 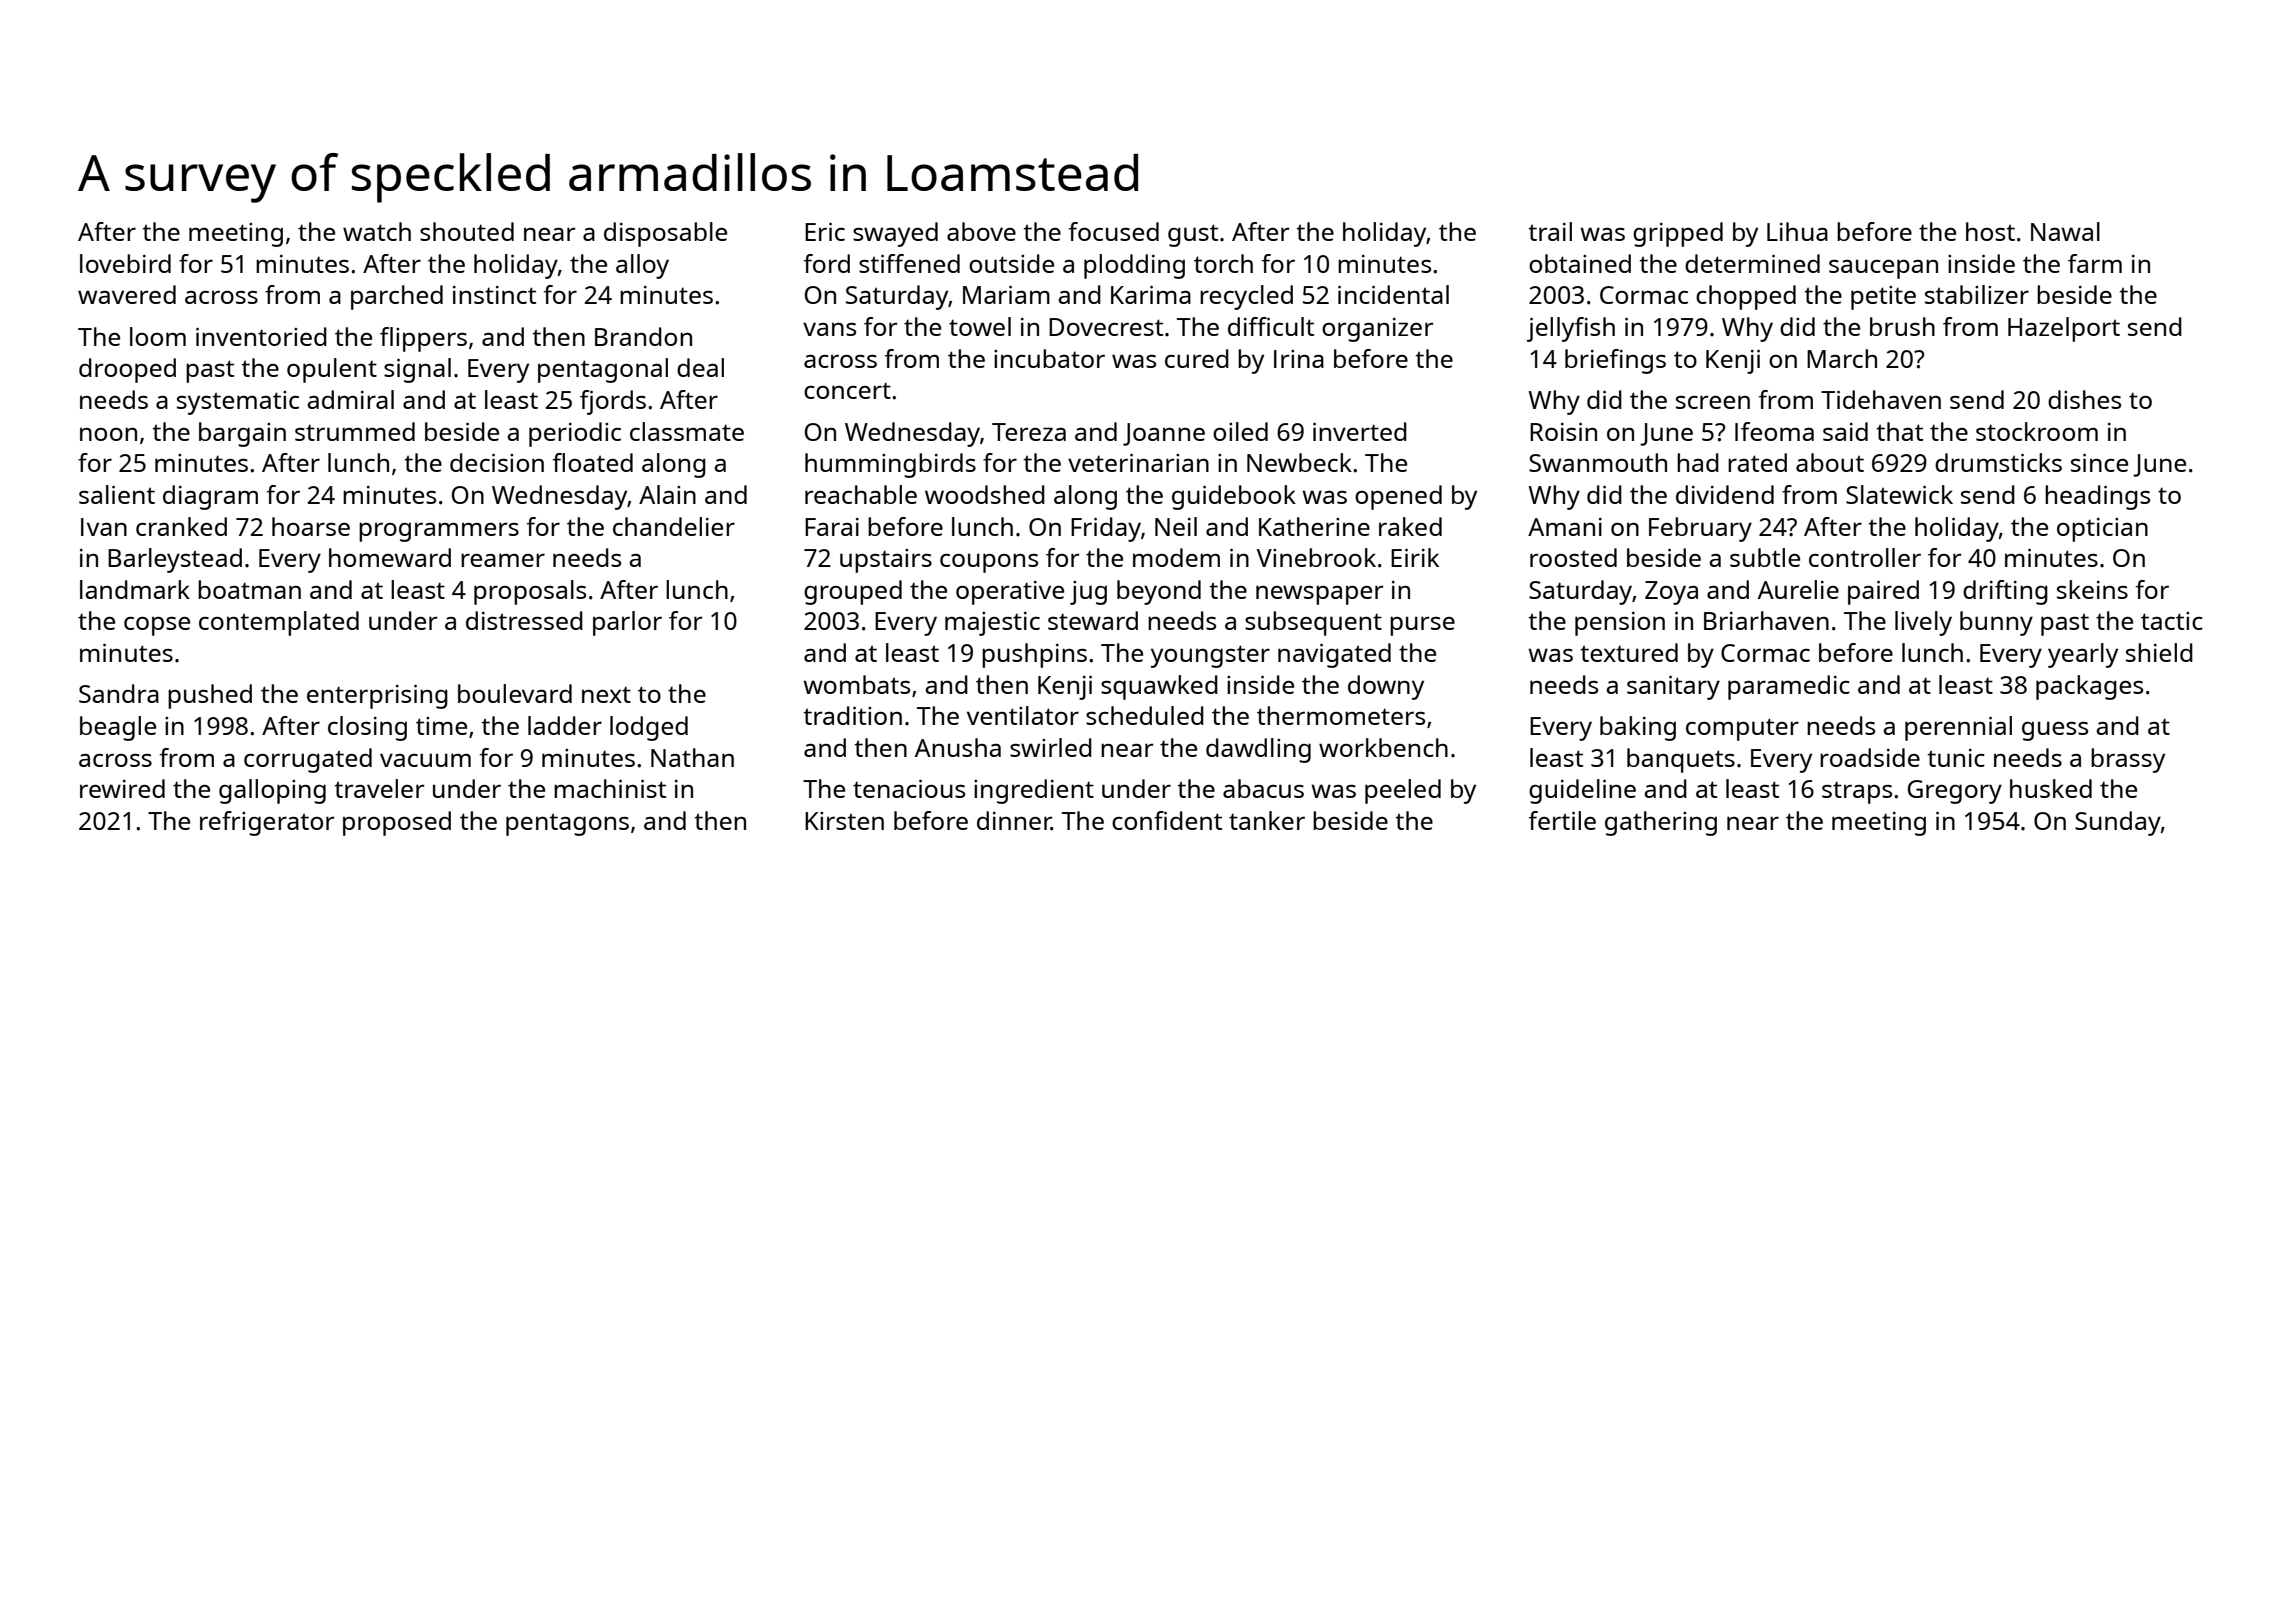 I want to click on brush, so click(x=1902, y=326).
